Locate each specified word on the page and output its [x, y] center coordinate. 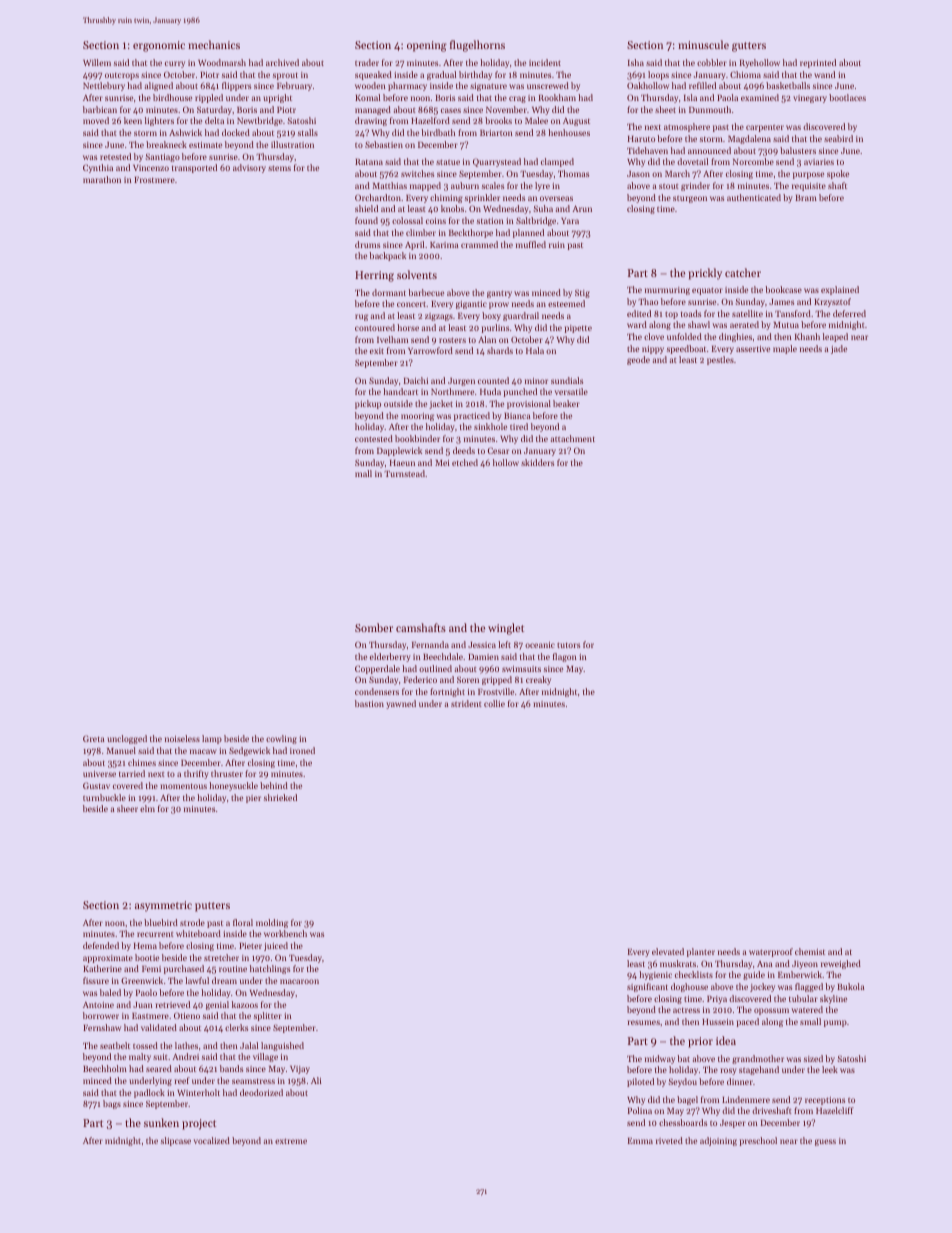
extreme [291, 1141]
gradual [441, 75]
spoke [838, 174]
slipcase [176, 1141]
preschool [758, 1141]
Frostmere [154, 180]
